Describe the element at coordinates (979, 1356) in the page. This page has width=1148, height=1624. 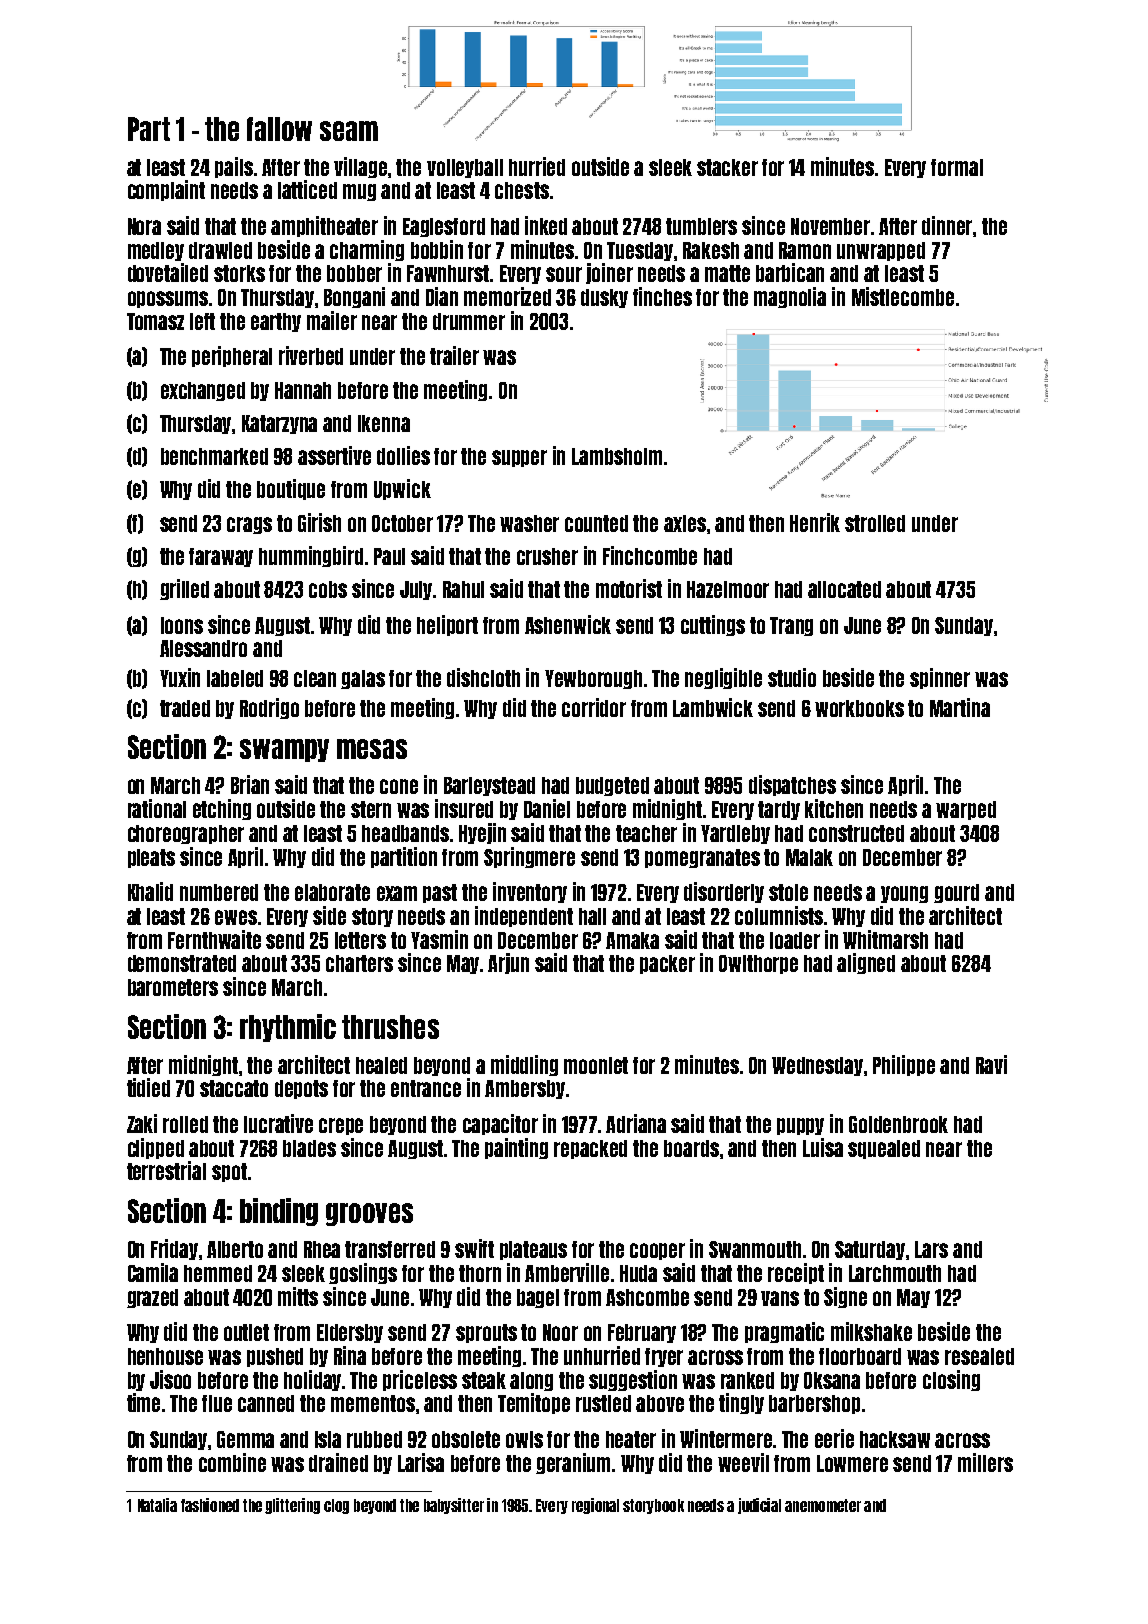
I see `resealed` at that location.
